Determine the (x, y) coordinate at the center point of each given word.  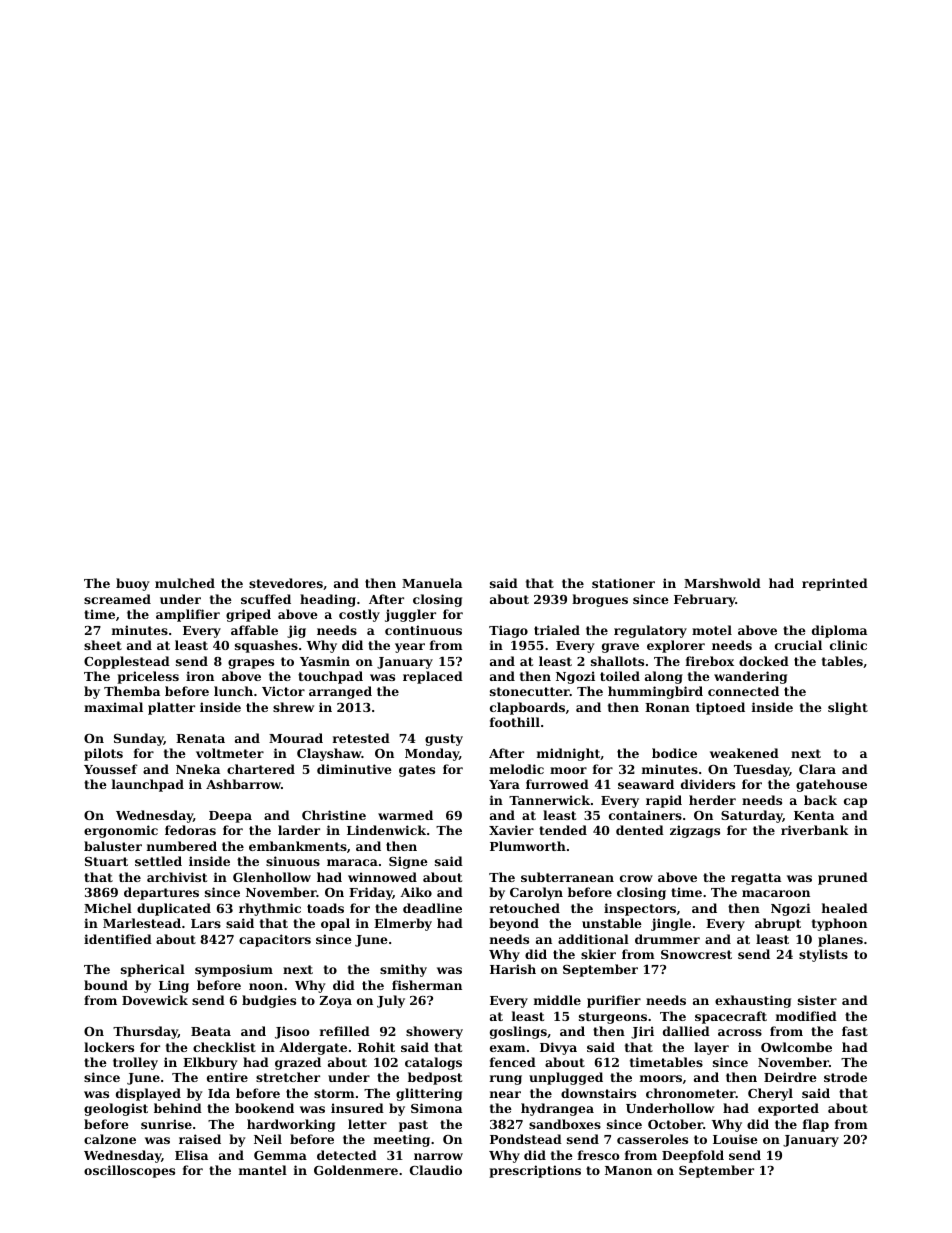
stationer (623, 583)
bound (106, 985)
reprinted (835, 584)
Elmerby (403, 924)
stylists (823, 955)
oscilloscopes (129, 1171)
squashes (266, 646)
